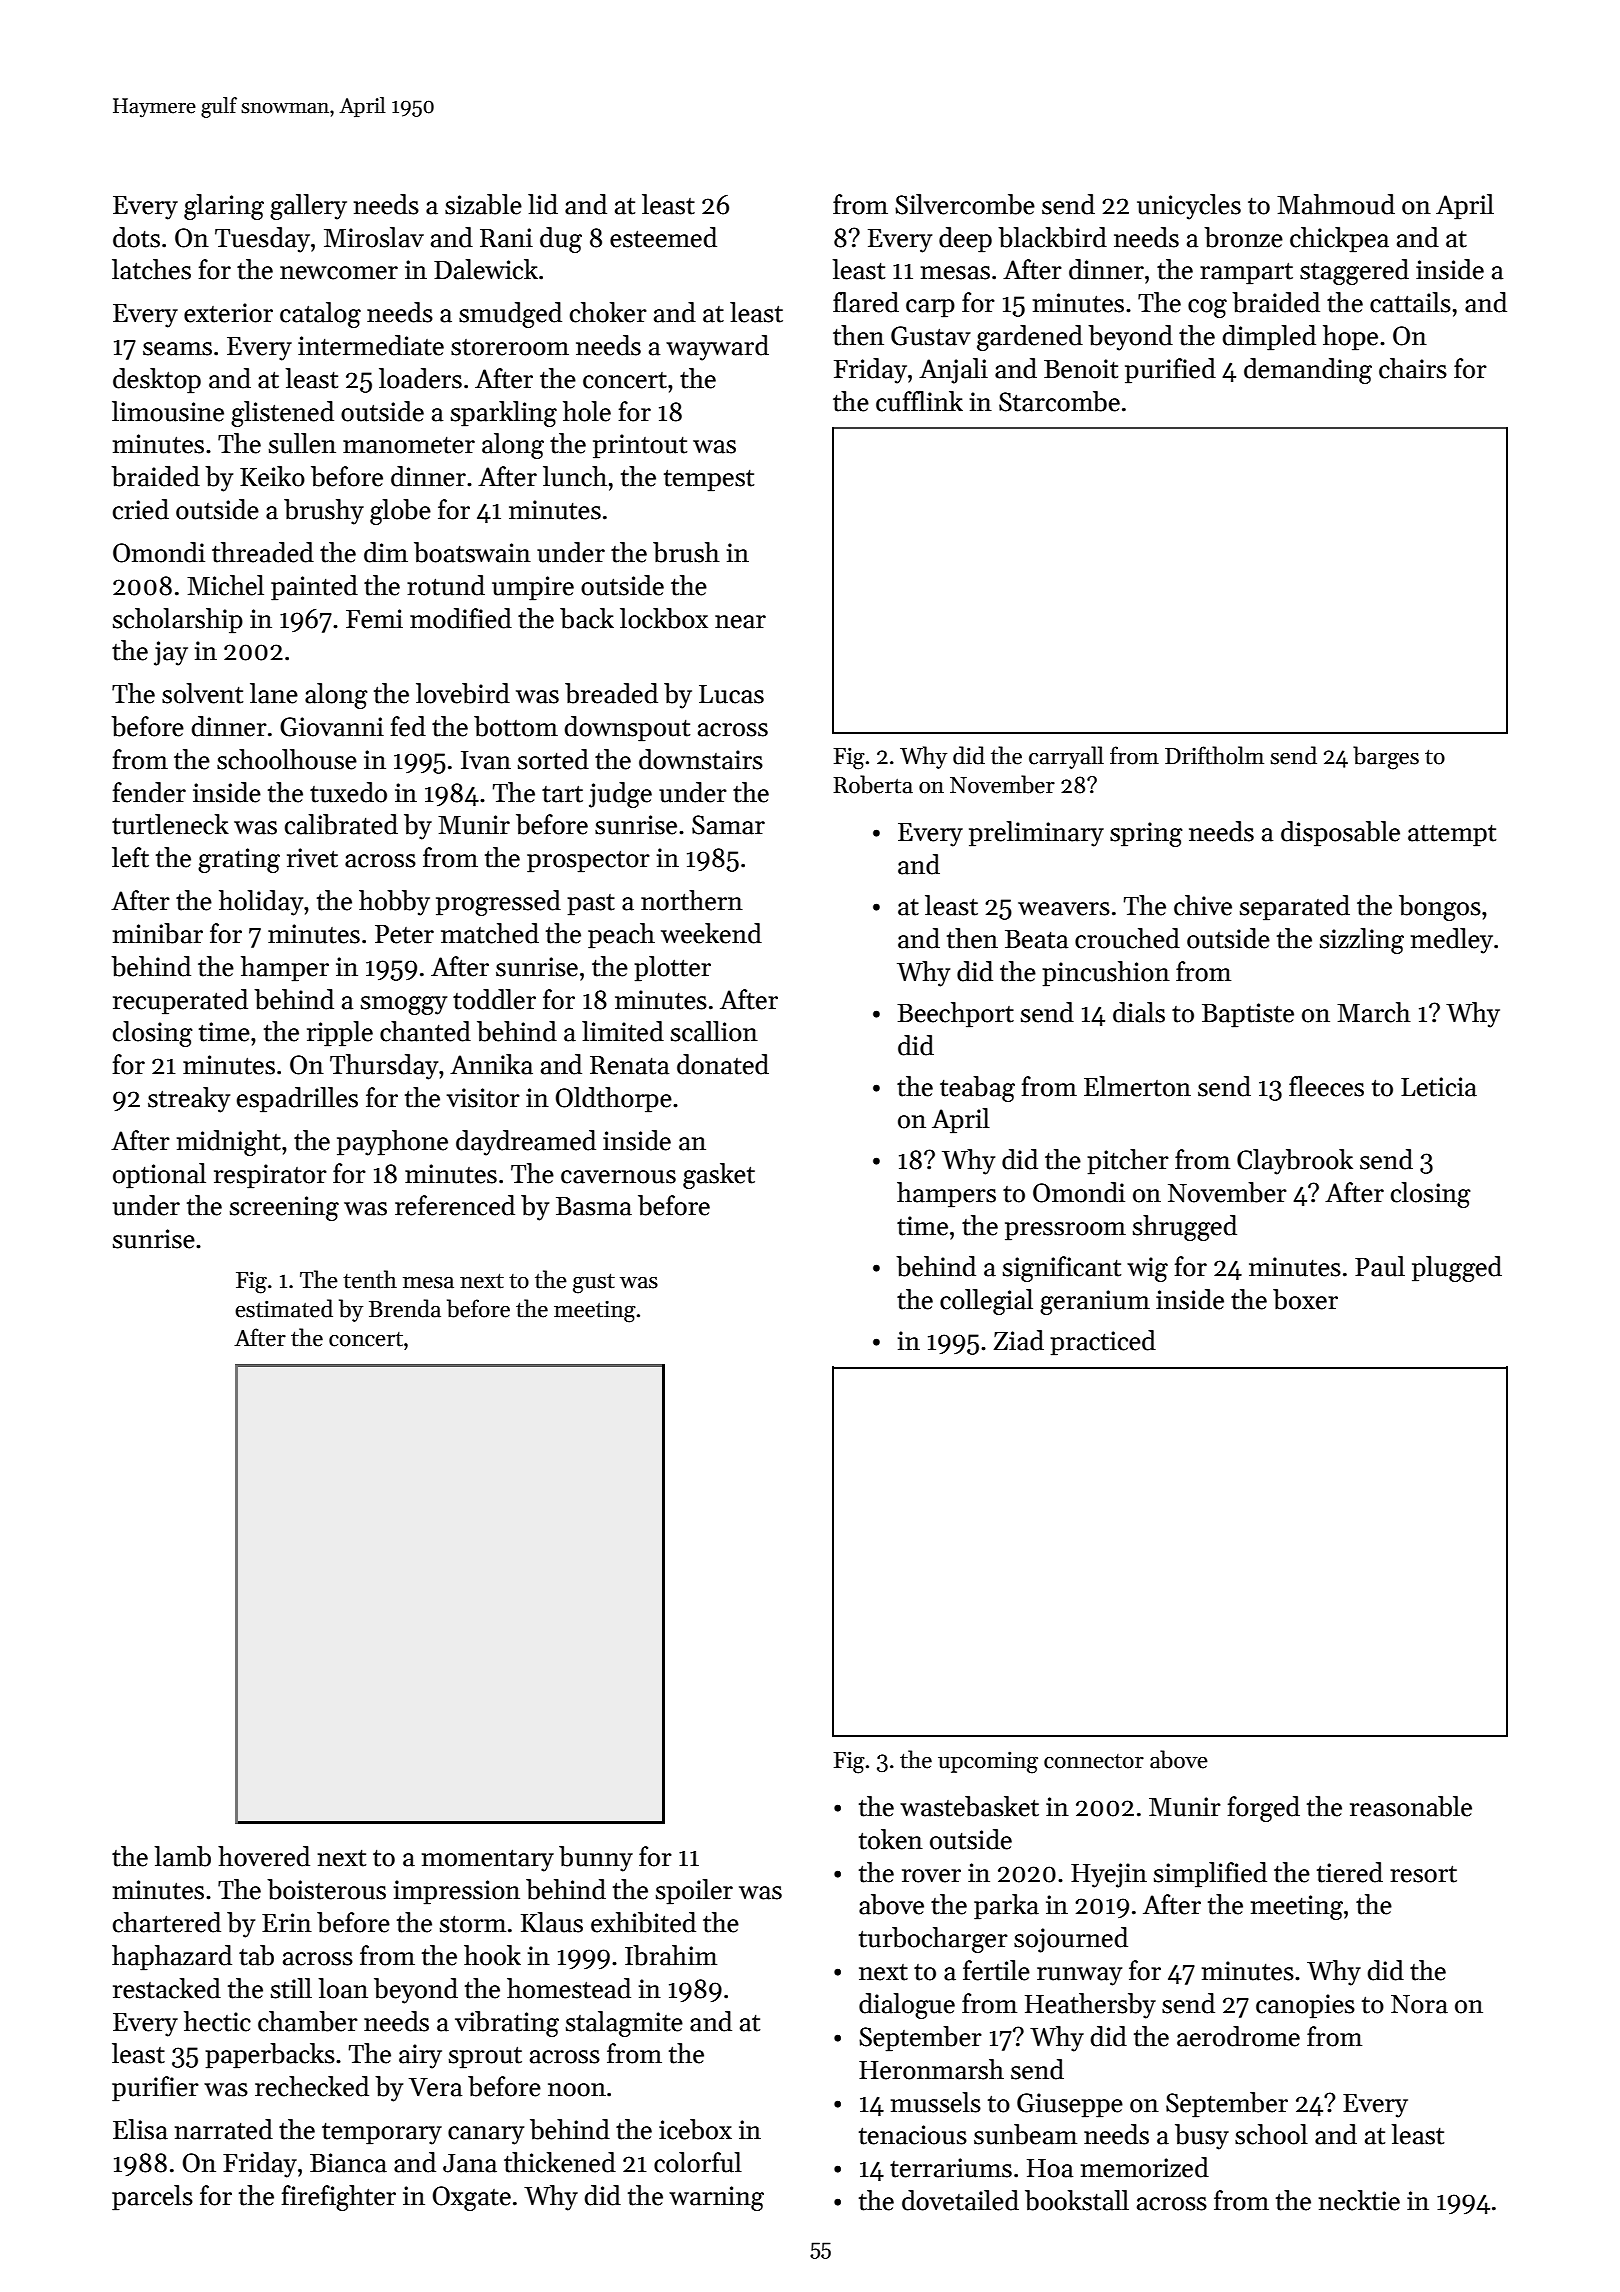 The height and width of the screenshot is (2292, 1620). Describe the element at coordinates (716, 2198) in the screenshot. I see `warning` at that location.
